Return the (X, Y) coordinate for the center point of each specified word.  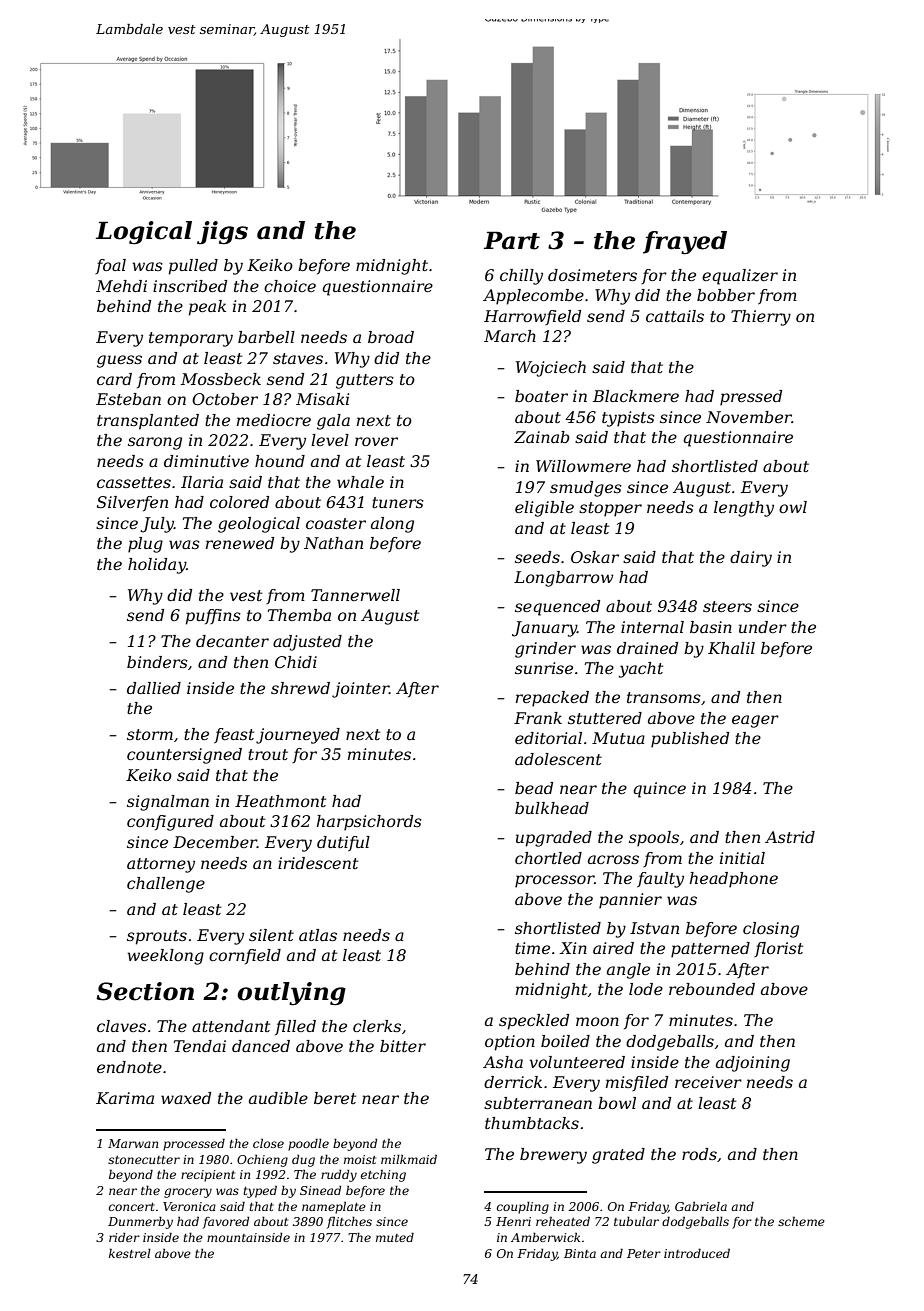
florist (778, 949)
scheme (801, 1221)
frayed (685, 243)
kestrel (130, 1253)
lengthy (744, 509)
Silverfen (132, 504)
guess (119, 361)
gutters (365, 381)
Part (512, 240)
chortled (548, 858)
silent (271, 935)
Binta (580, 1253)
